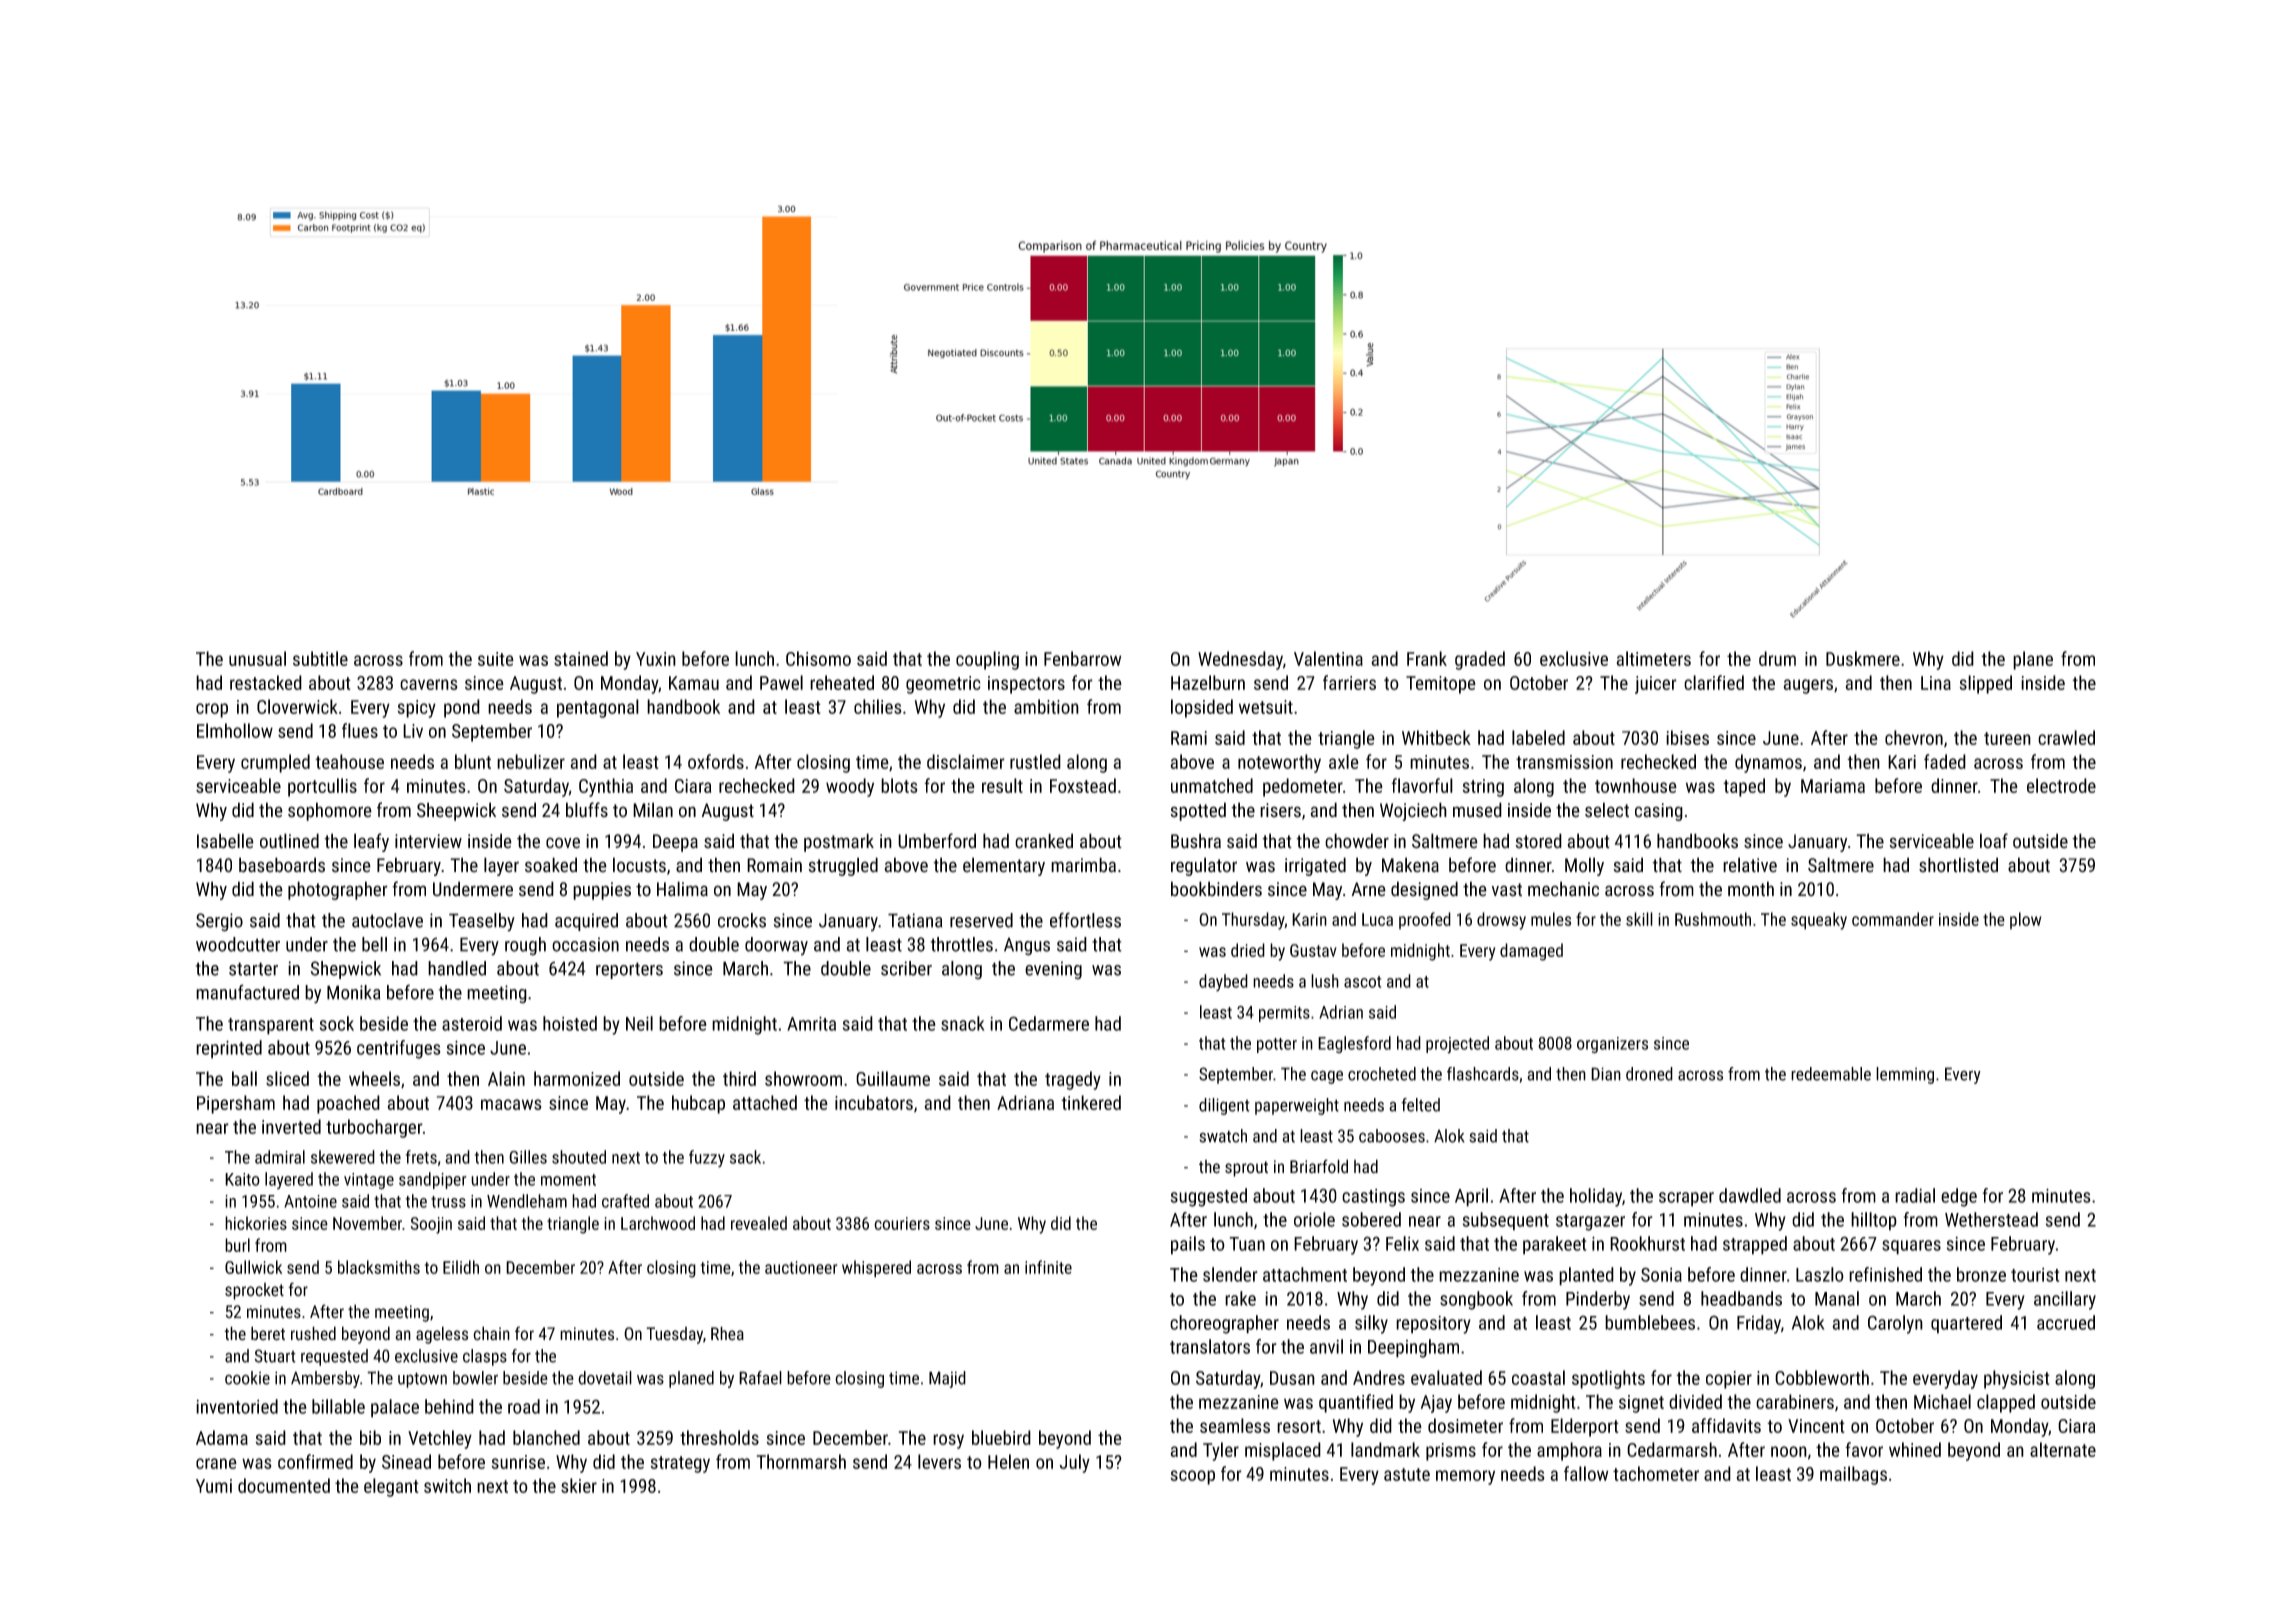 This image has width=2292, height=1620. I want to click on manufactured, so click(247, 992).
